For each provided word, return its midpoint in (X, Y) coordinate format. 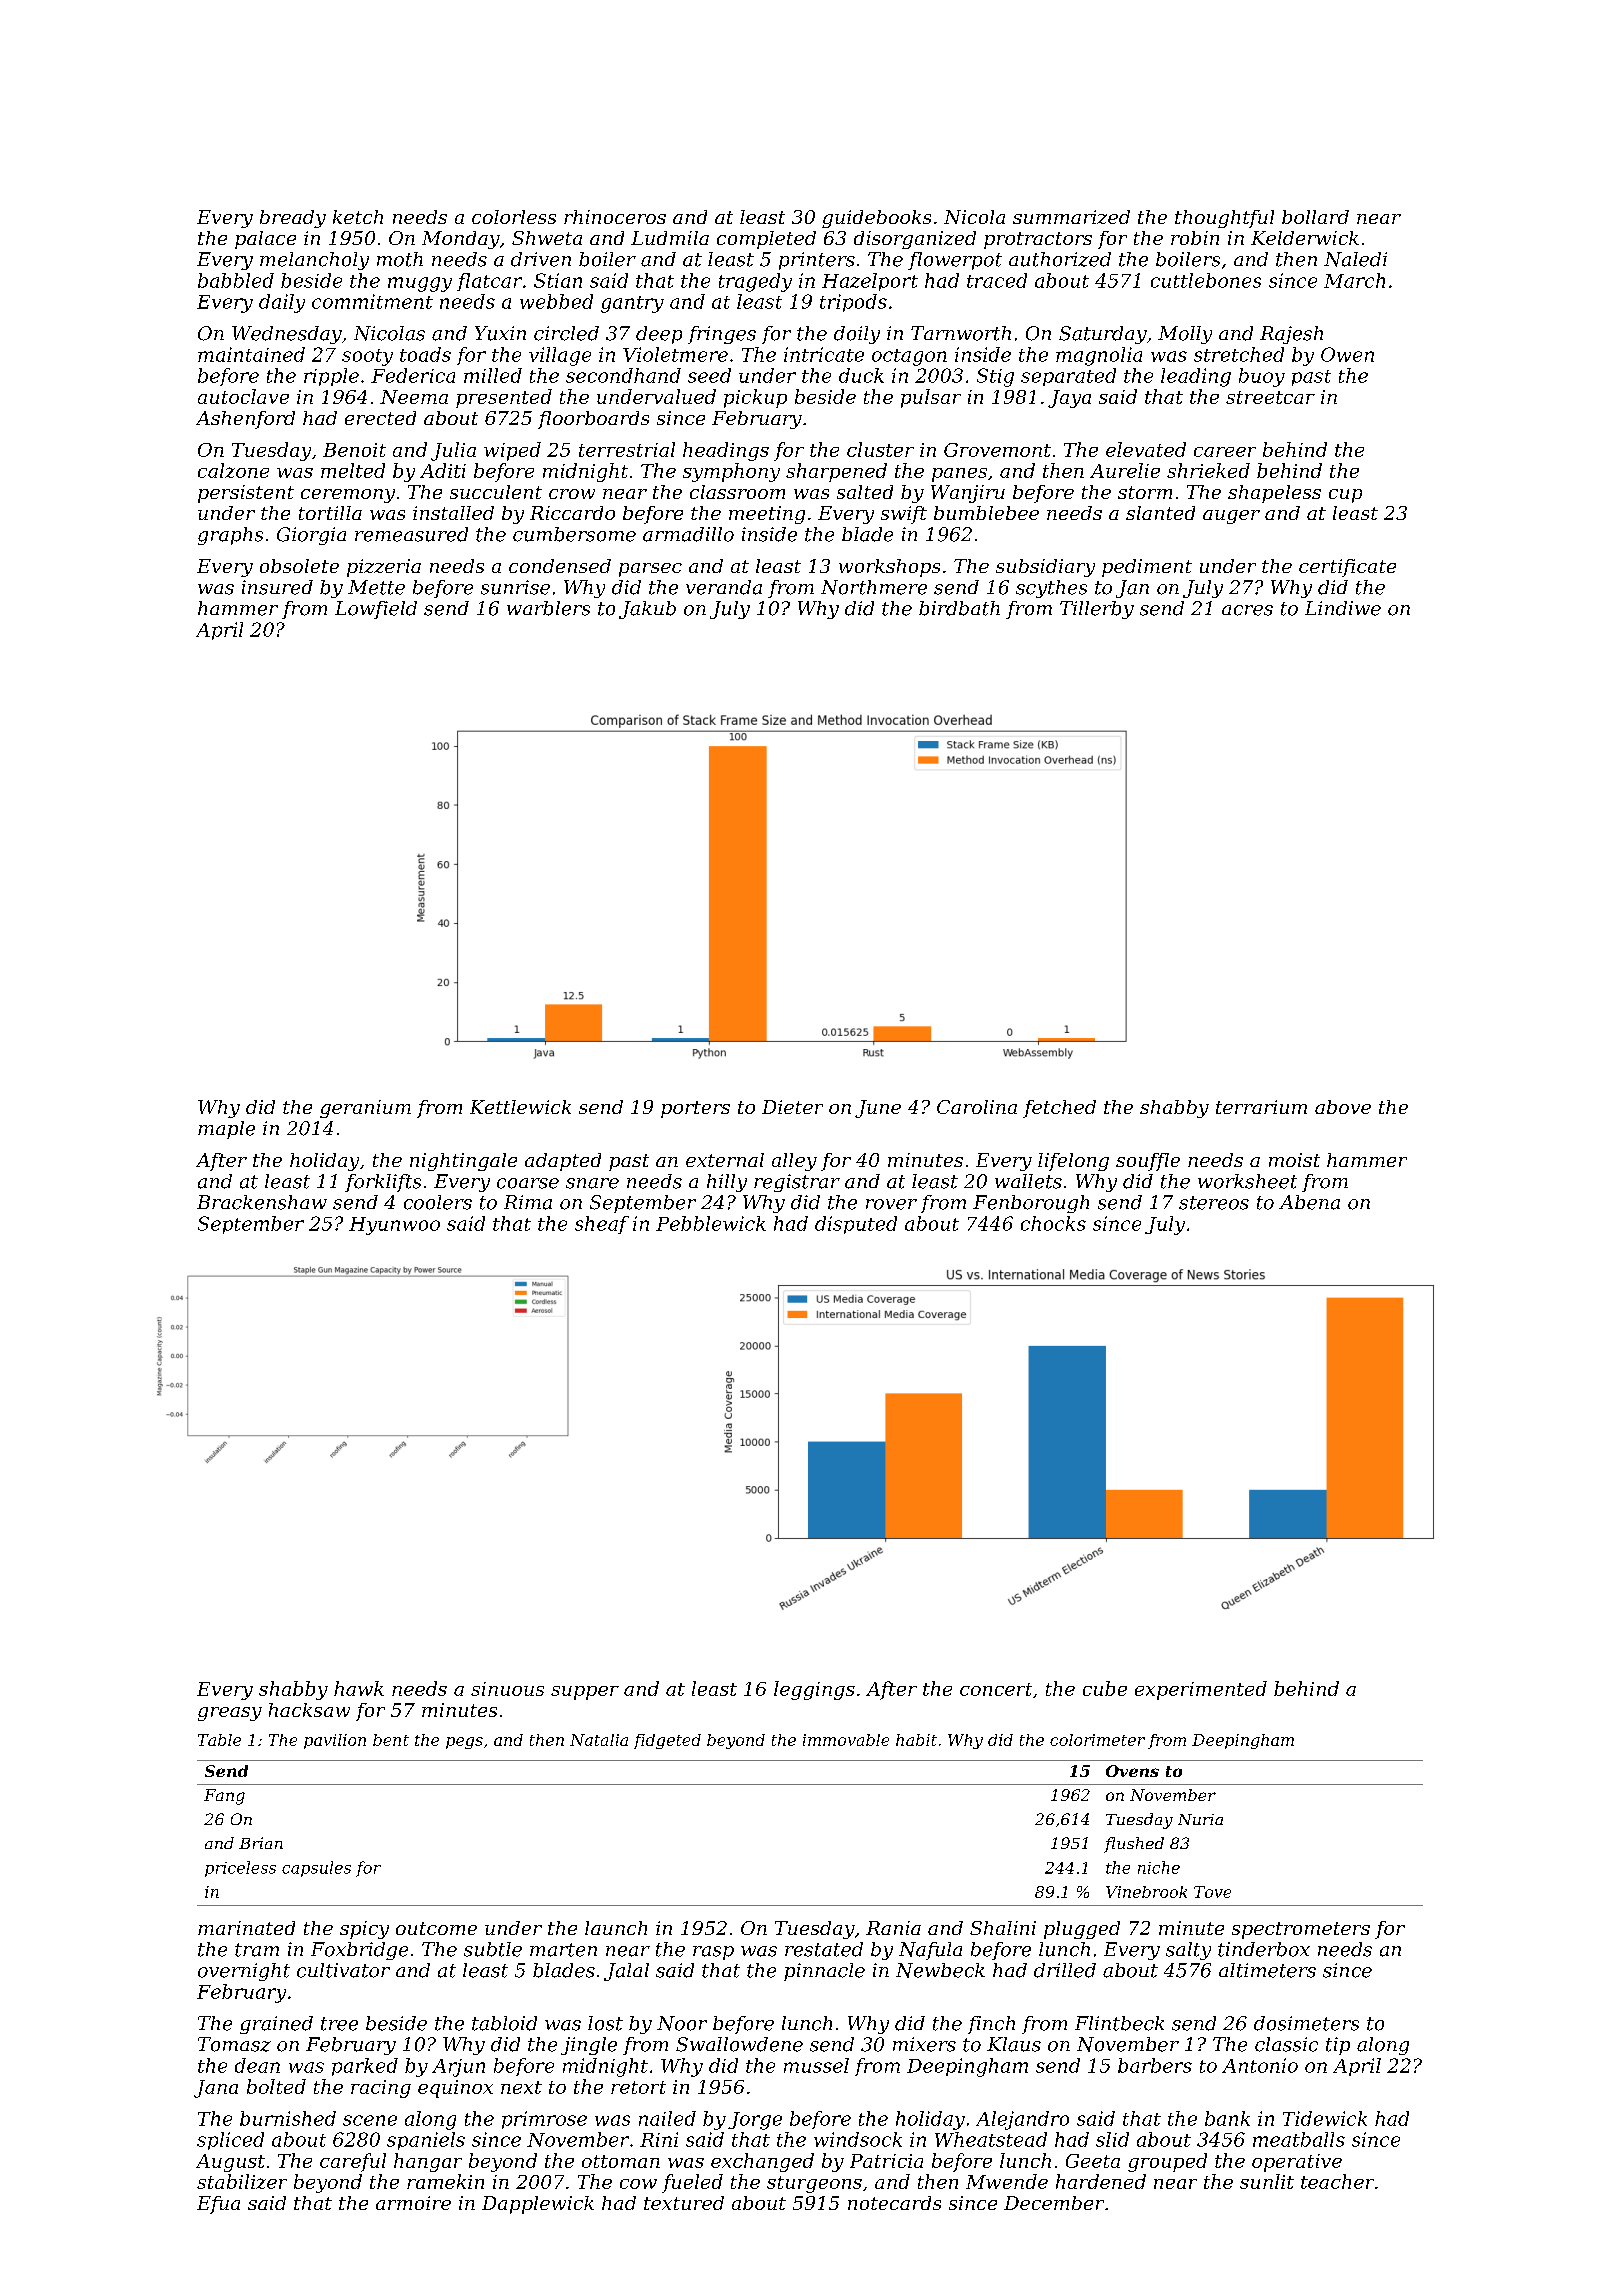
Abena (1309, 1202)
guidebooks (876, 219)
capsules (316, 1869)
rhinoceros (615, 217)
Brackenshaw (262, 1202)
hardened (1101, 2181)
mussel (816, 2065)
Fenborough (1031, 1204)
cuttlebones (1206, 280)
